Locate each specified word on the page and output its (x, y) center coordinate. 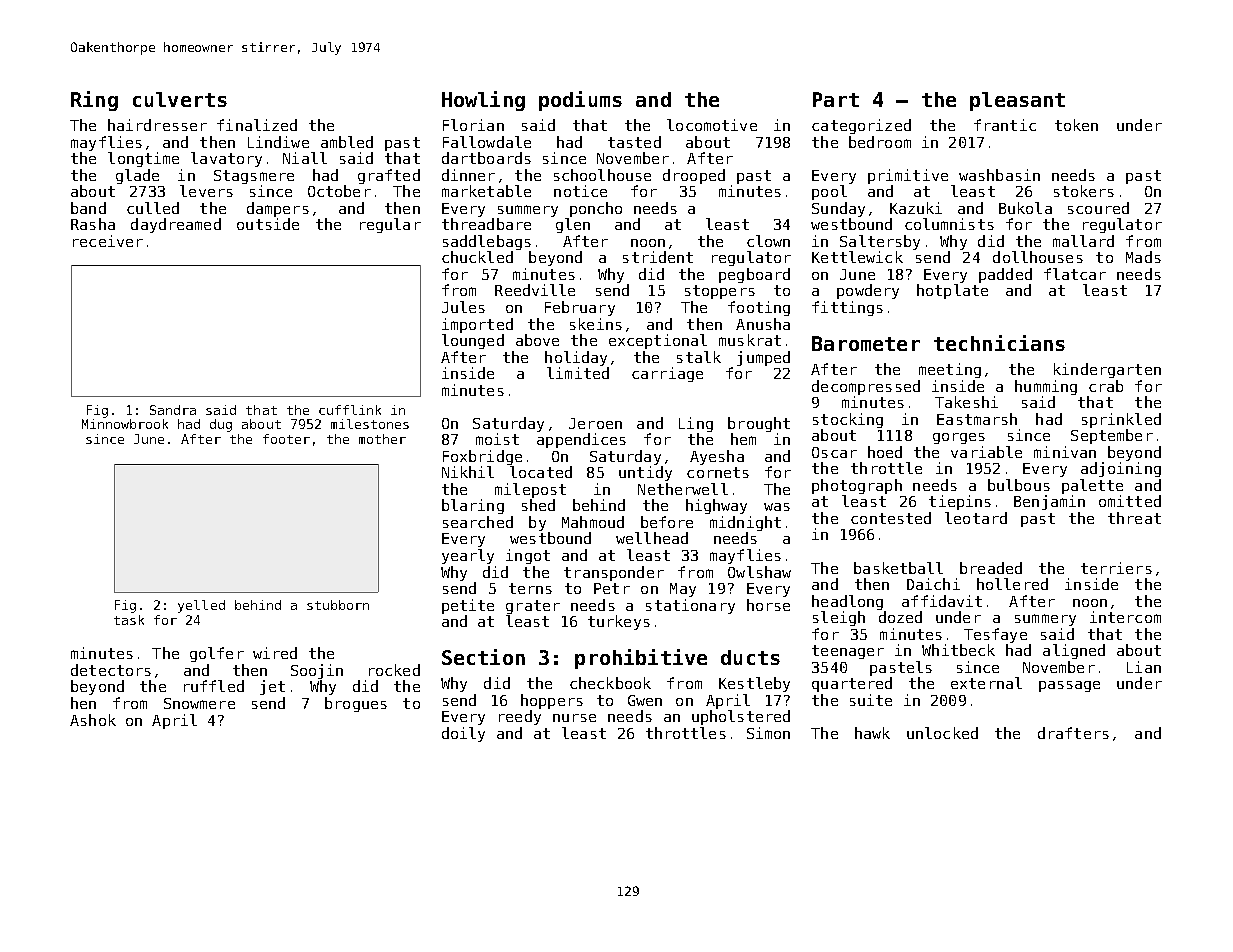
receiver (108, 241)
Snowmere (199, 703)
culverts (180, 99)
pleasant (1017, 101)
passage (1069, 686)
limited (578, 373)
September (1112, 436)
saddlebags (487, 242)
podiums (580, 101)
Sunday (838, 209)
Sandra (173, 410)
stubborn (338, 605)
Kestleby (754, 684)
